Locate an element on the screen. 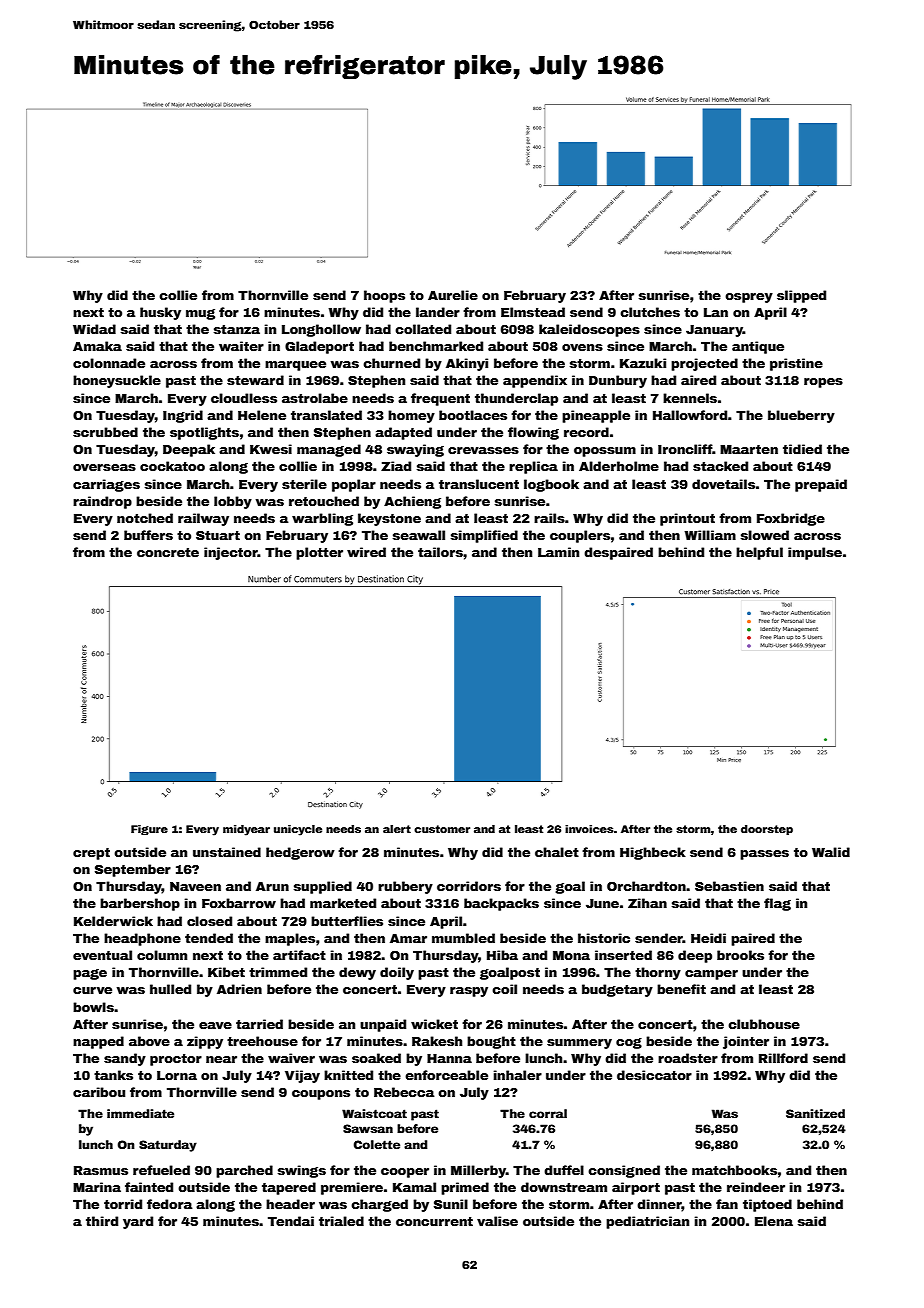 This screenshot has height=1308, width=924. slipped is located at coordinates (801, 296).
